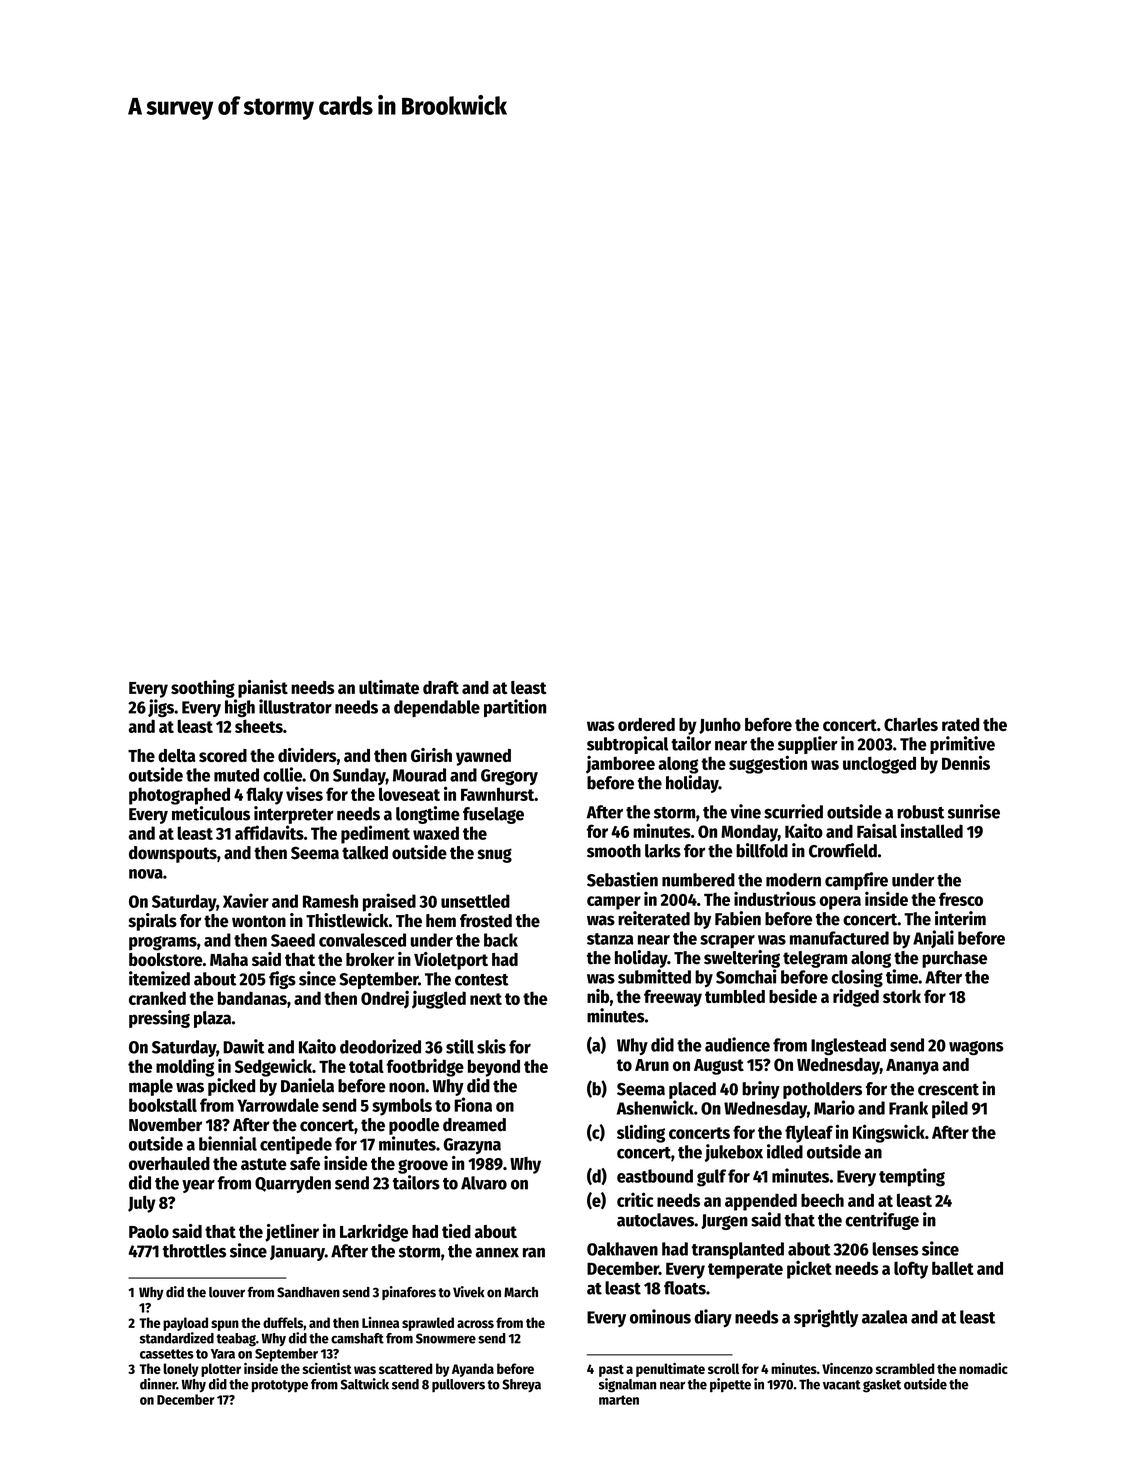  I want to click on gulf, so click(711, 1178).
